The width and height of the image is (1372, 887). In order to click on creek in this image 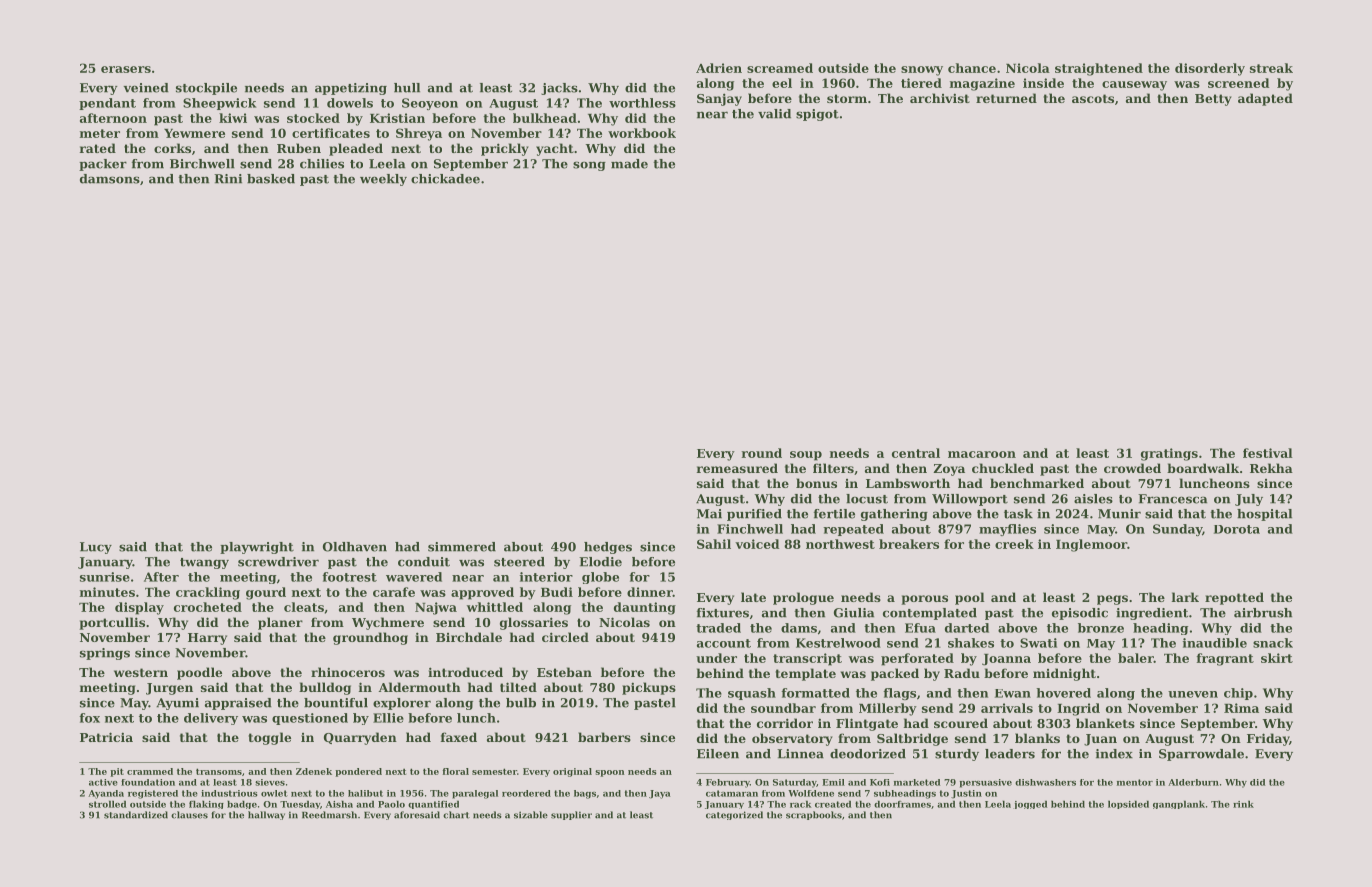, I will do `click(1014, 544)`.
